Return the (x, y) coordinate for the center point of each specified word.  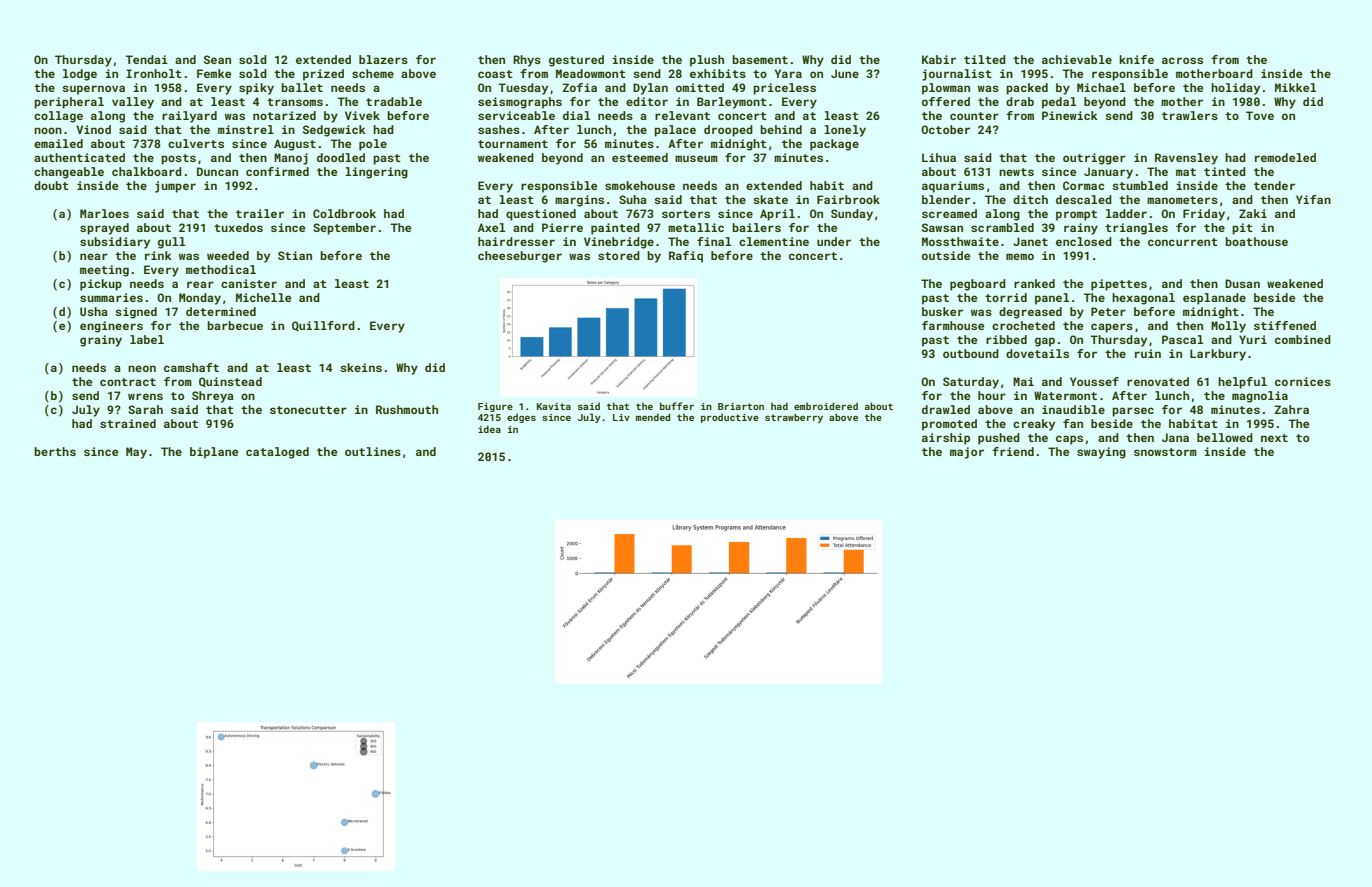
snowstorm (1165, 452)
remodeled (1285, 157)
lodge (80, 75)
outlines (373, 451)
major (967, 453)
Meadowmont (591, 73)
